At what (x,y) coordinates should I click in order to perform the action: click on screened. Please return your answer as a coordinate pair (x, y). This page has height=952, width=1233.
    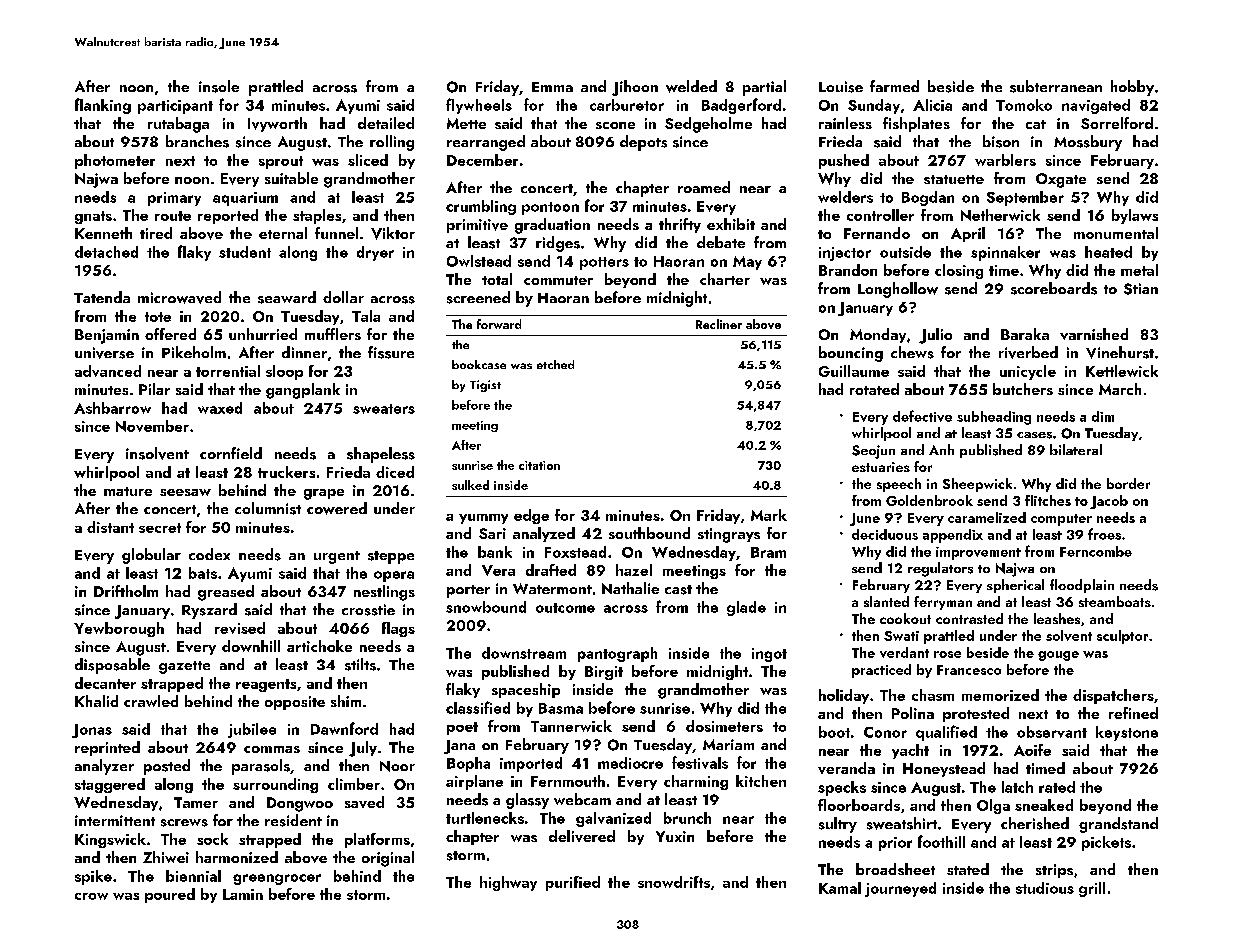
    Looking at the image, I should click on (478, 297).
